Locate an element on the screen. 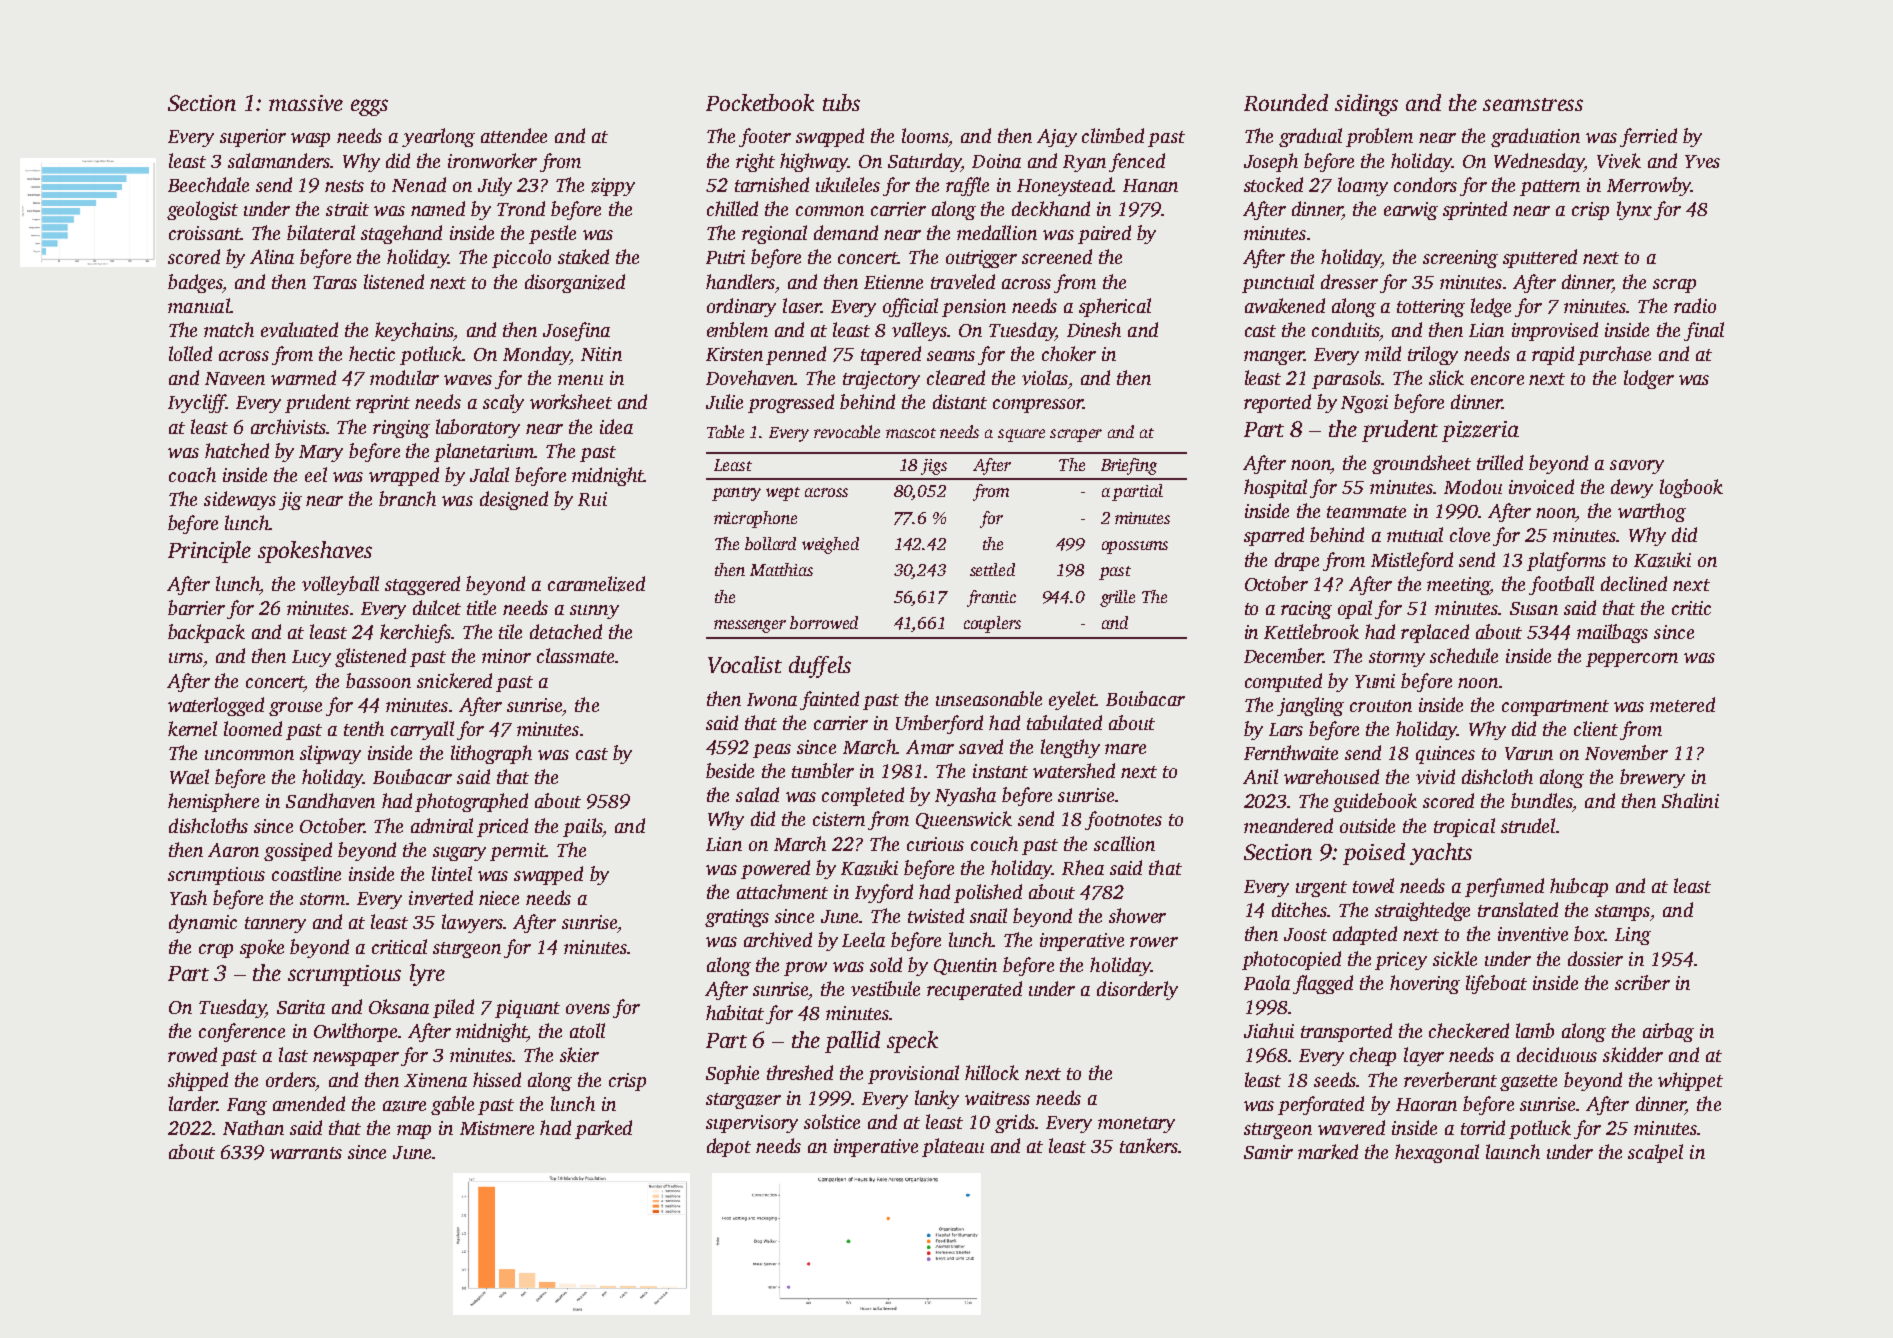 This screenshot has width=1893, height=1338. solstice is located at coordinates (832, 1121).
